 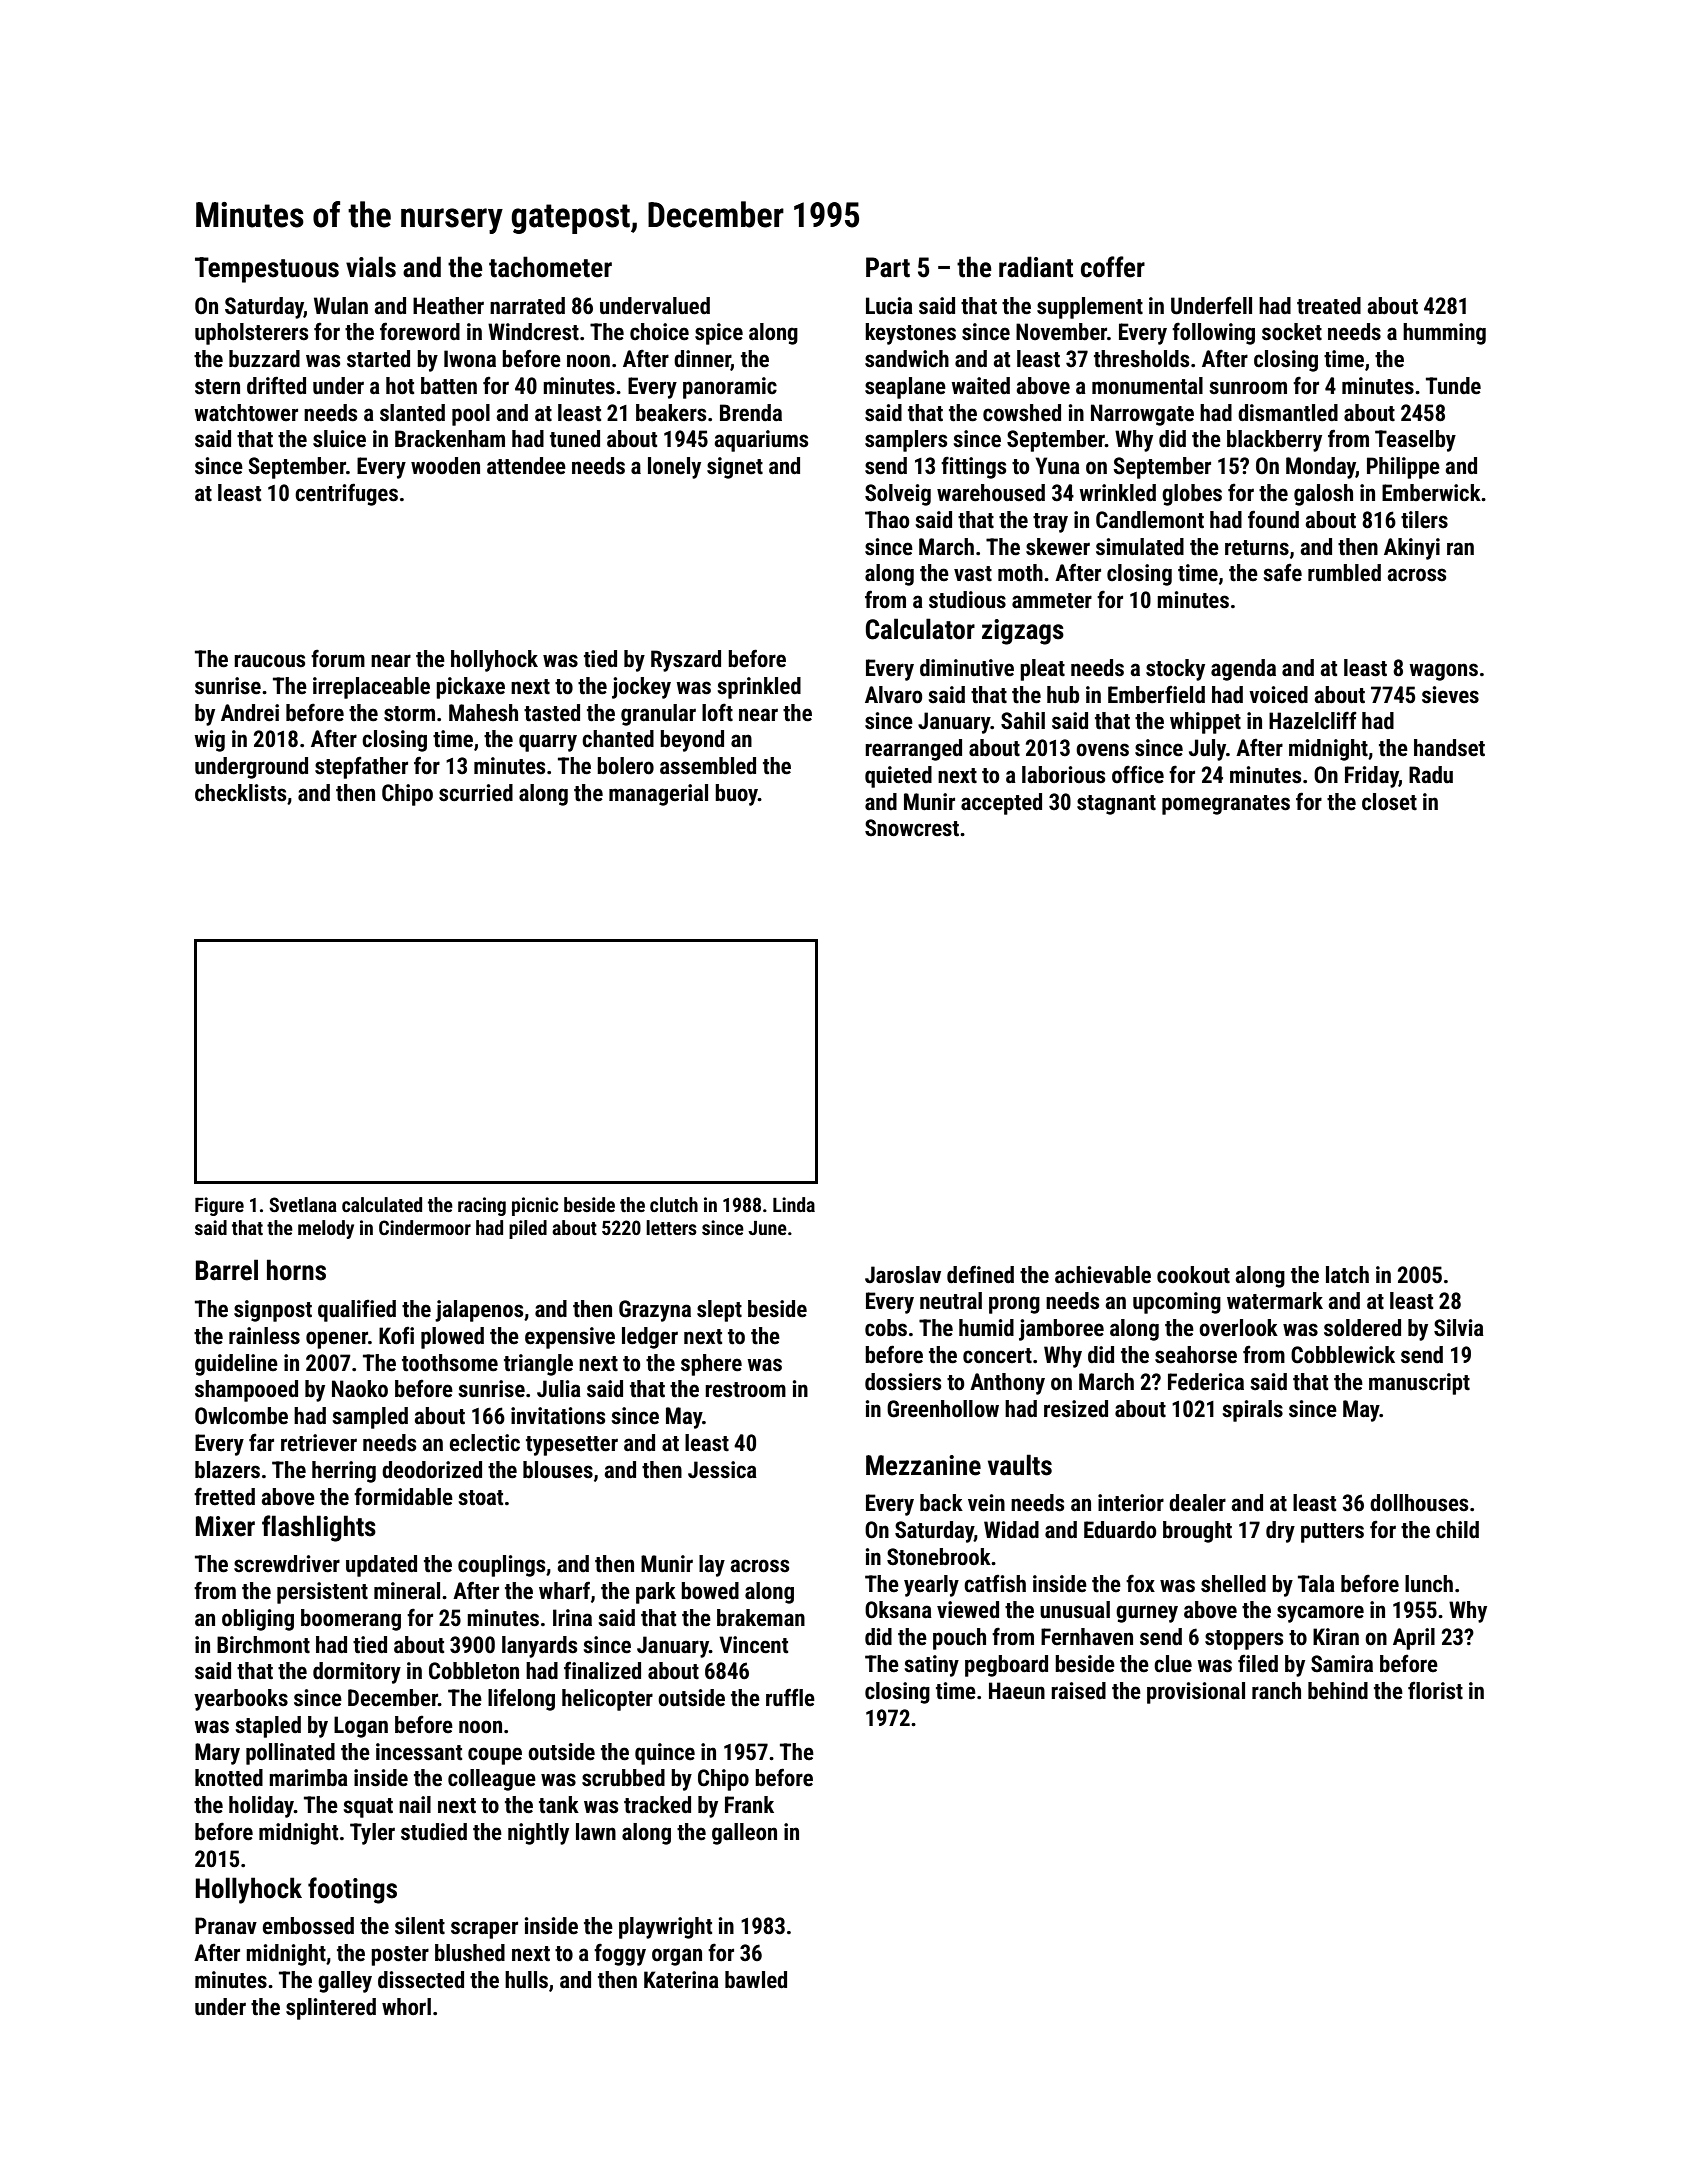 What do you see at coordinates (744, 1834) in the document?
I see `galleon` at bounding box center [744, 1834].
